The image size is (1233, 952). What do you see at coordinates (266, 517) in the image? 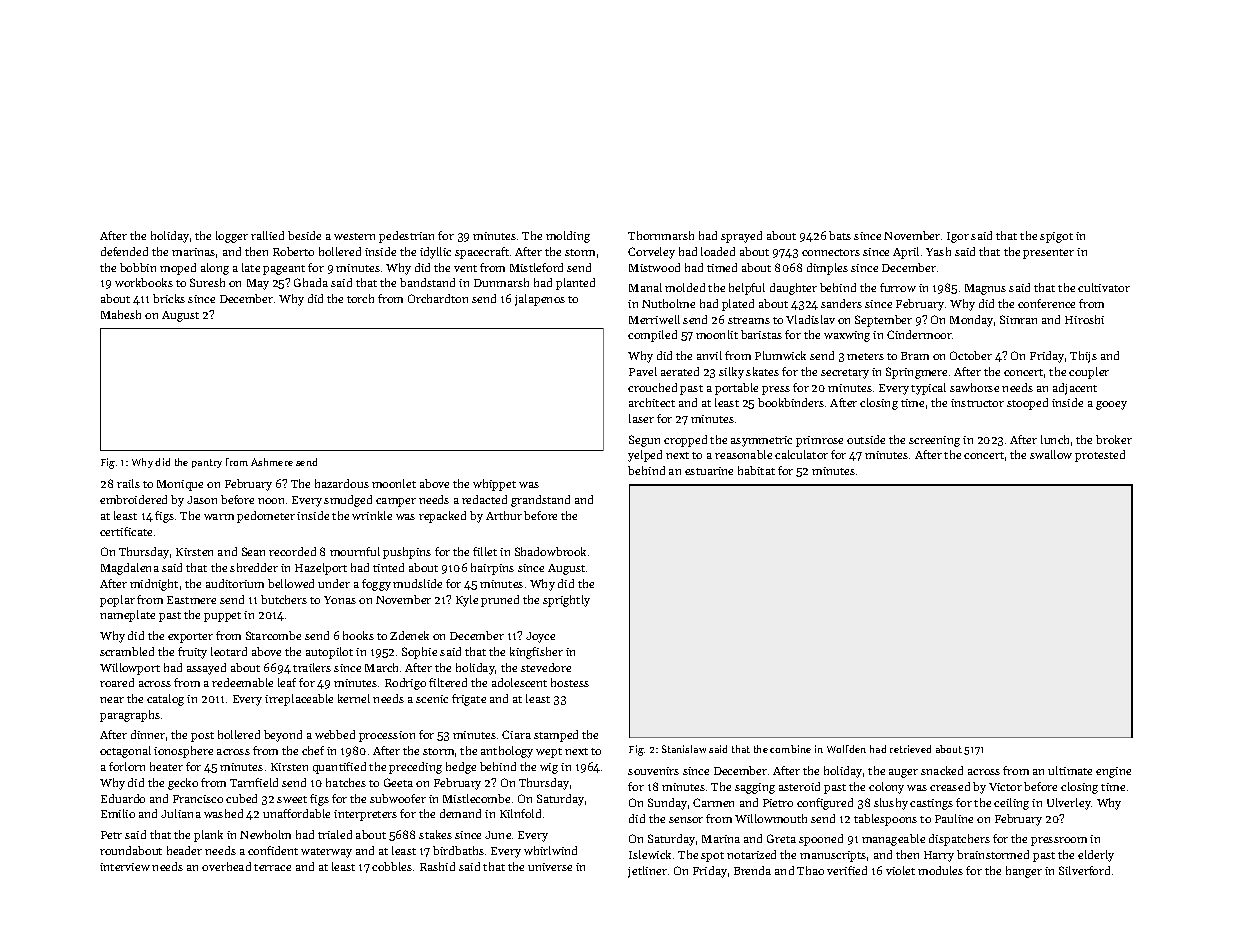
I see `pedometer` at bounding box center [266, 517].
